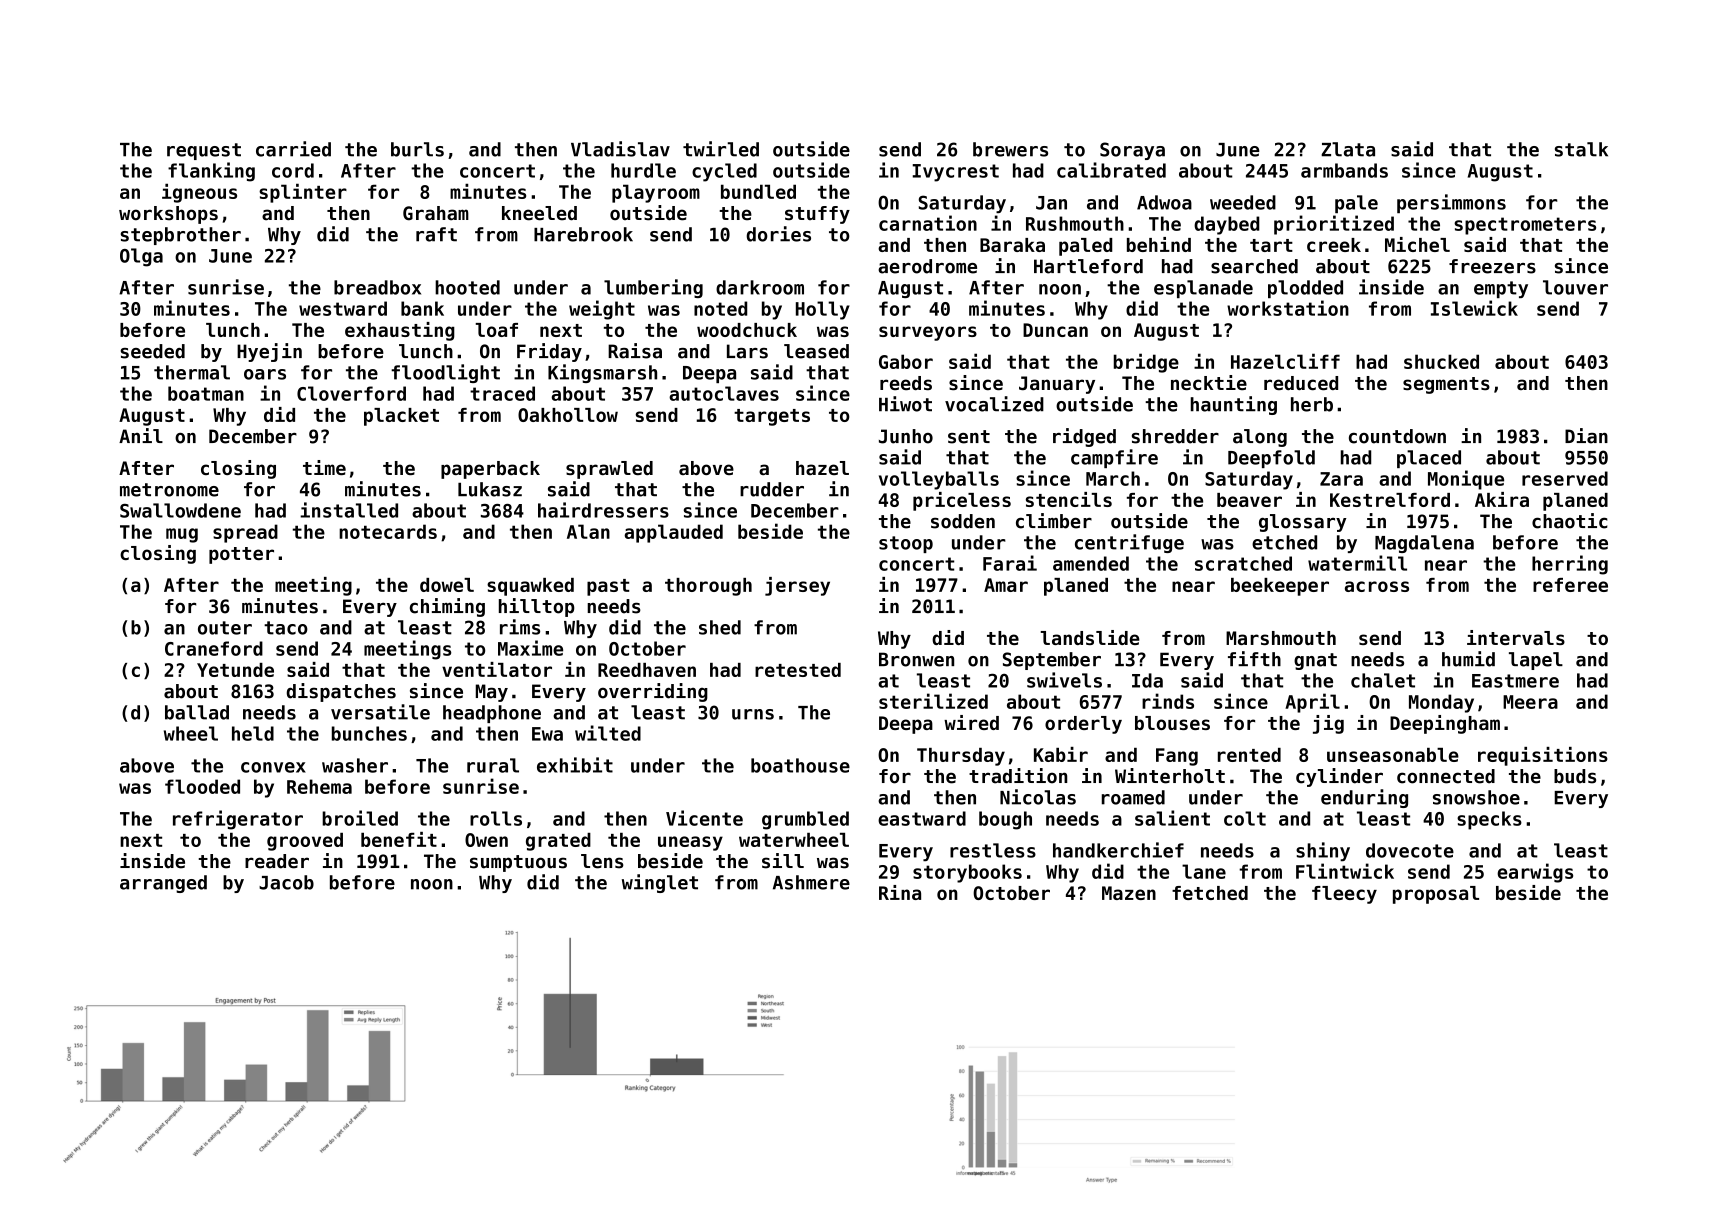  What do you see at coordinates (377, 287) in the document?
I see `breadbox` at bounding box center [377, 287].
